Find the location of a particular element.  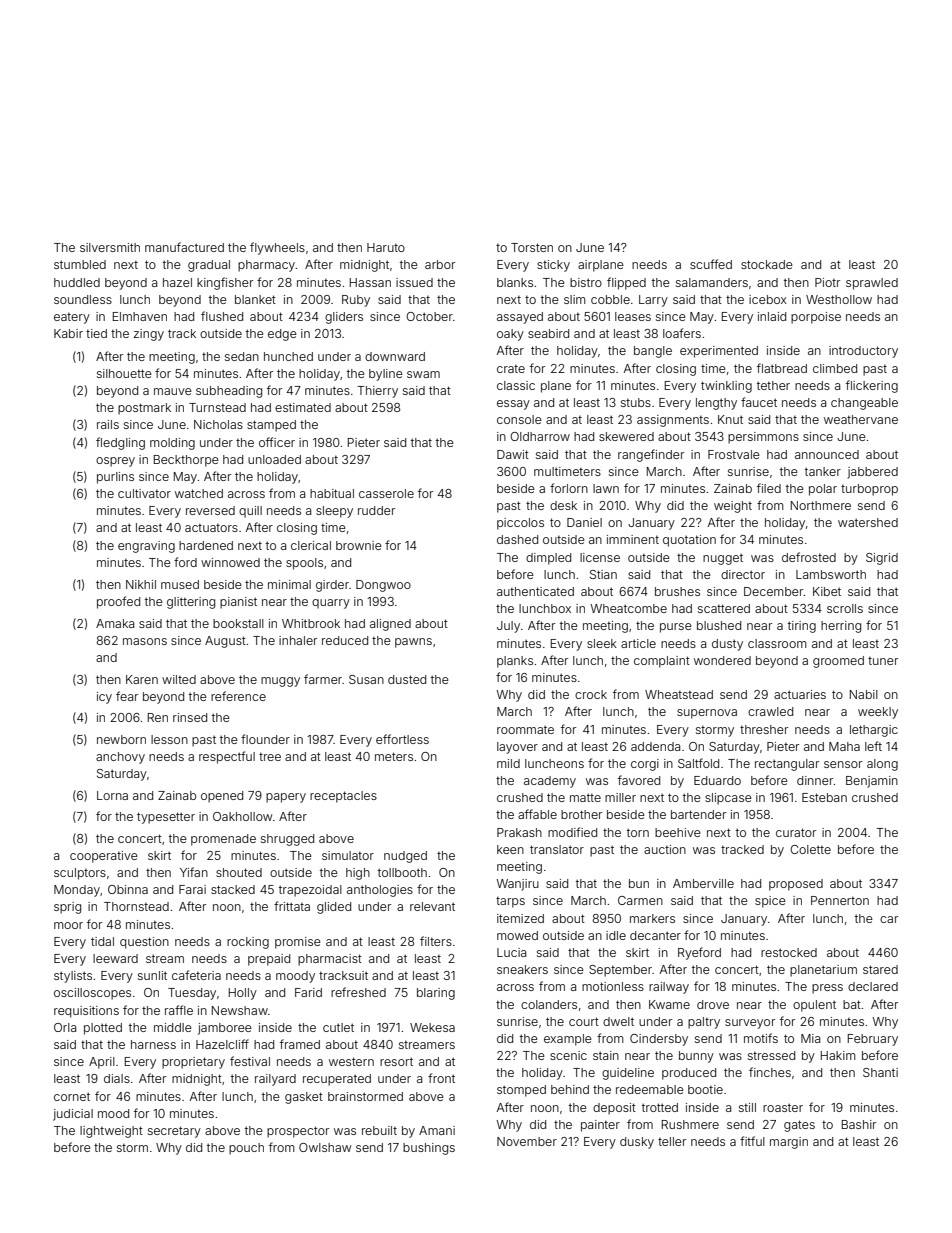

lesson is located at coordinates (169, 739).
